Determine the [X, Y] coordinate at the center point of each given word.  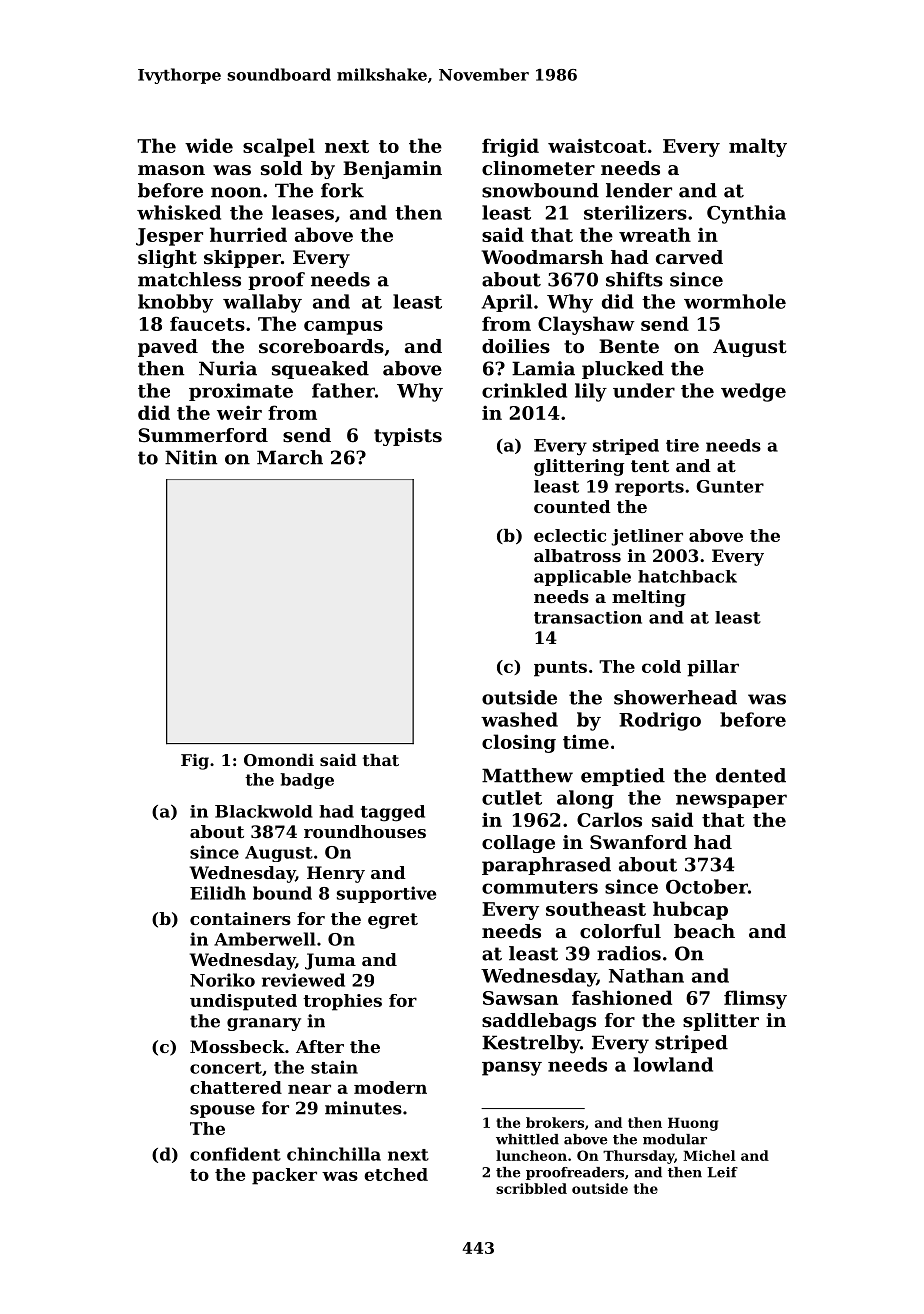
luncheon [531, 1155]
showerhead [675, 697]
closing [519, 743]
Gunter [730, 486]
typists [408, 437]
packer [284, 1176]
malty [758, 147]
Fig [195, 762]
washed [519, 719]
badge [307, 781]
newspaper [731, 801]
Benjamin [392, 170]
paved [168, 348]
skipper [242, 259]
